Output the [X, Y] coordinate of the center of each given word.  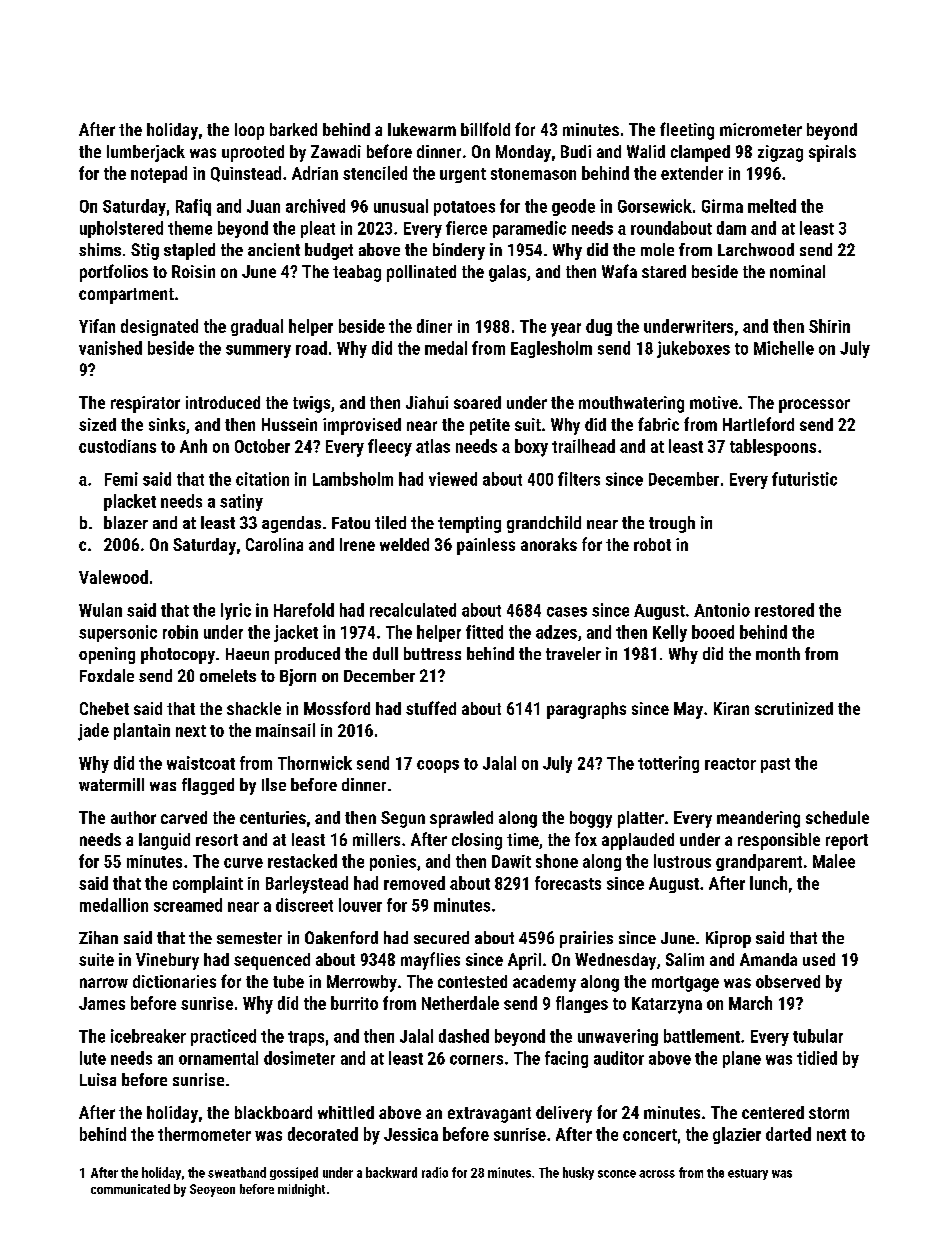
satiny [241, 502]
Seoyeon [212, 1190]
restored [784, 610]
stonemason [533, 174]
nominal [797, 271]
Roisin [193, 271]
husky [578, 1173]
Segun [403, 819]
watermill [111, 784]
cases [567, 612]
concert [650, 1135]
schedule [837, 817]
